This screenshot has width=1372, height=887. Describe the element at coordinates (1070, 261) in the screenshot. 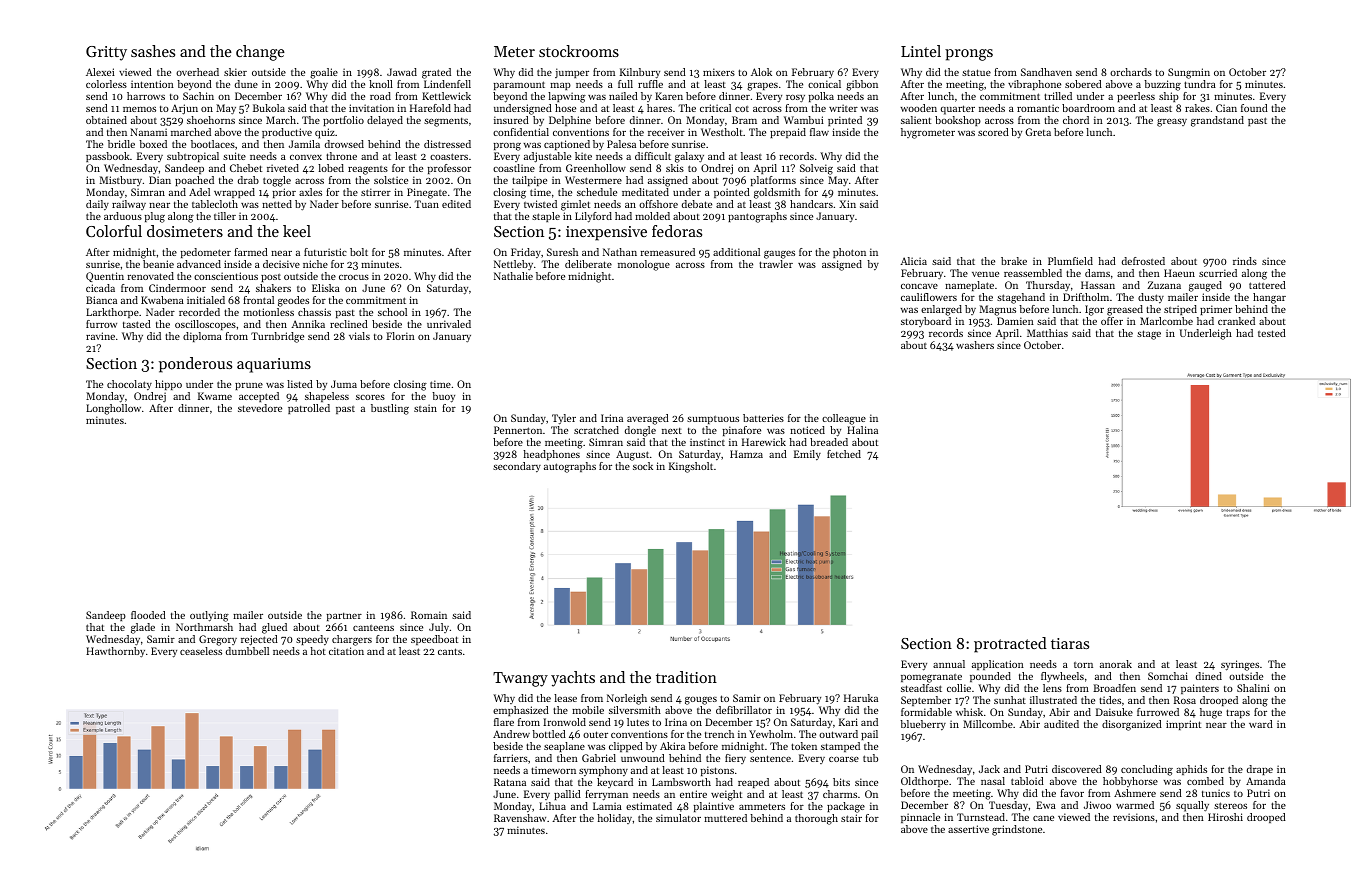

I see `Plumfield` at that location.
